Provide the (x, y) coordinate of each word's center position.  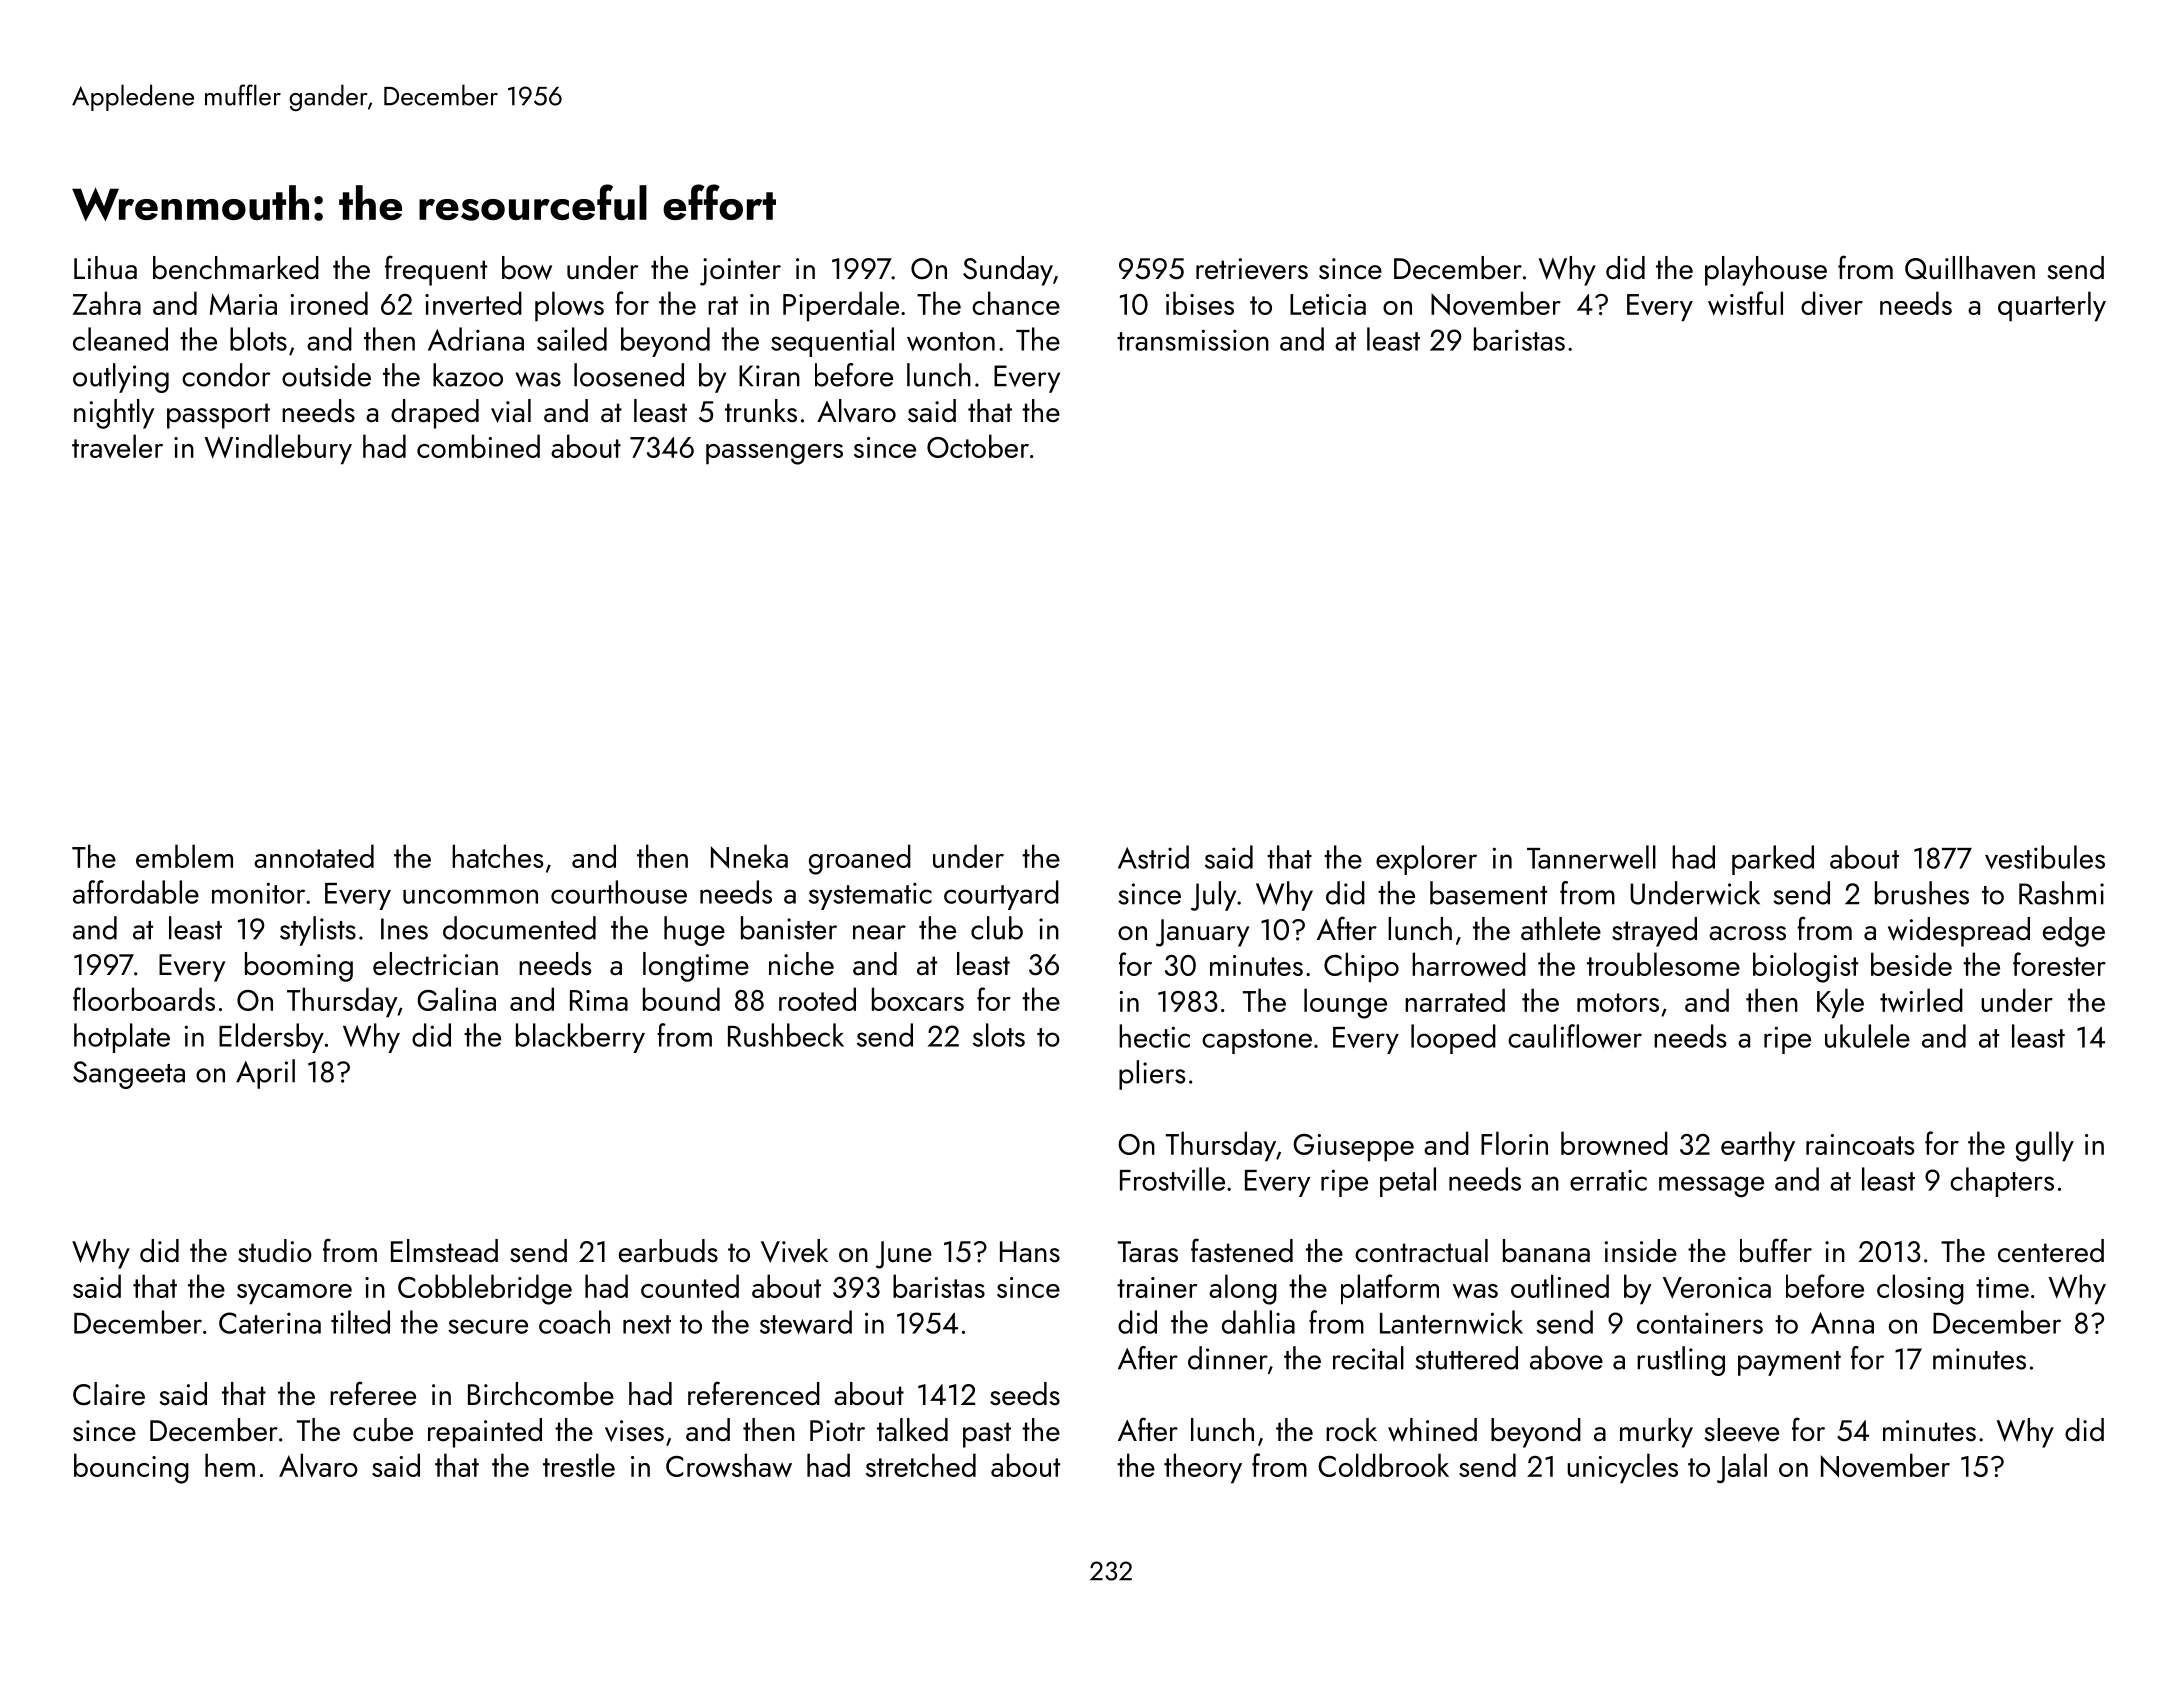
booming (299, 967)
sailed (572, 339)
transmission (1193, 340)
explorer (1426, 860)
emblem (184, 856)
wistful (1745, 303)
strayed (1654, 932)
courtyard (1001, 895)
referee (373, 1393)
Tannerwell (1591, 857)
